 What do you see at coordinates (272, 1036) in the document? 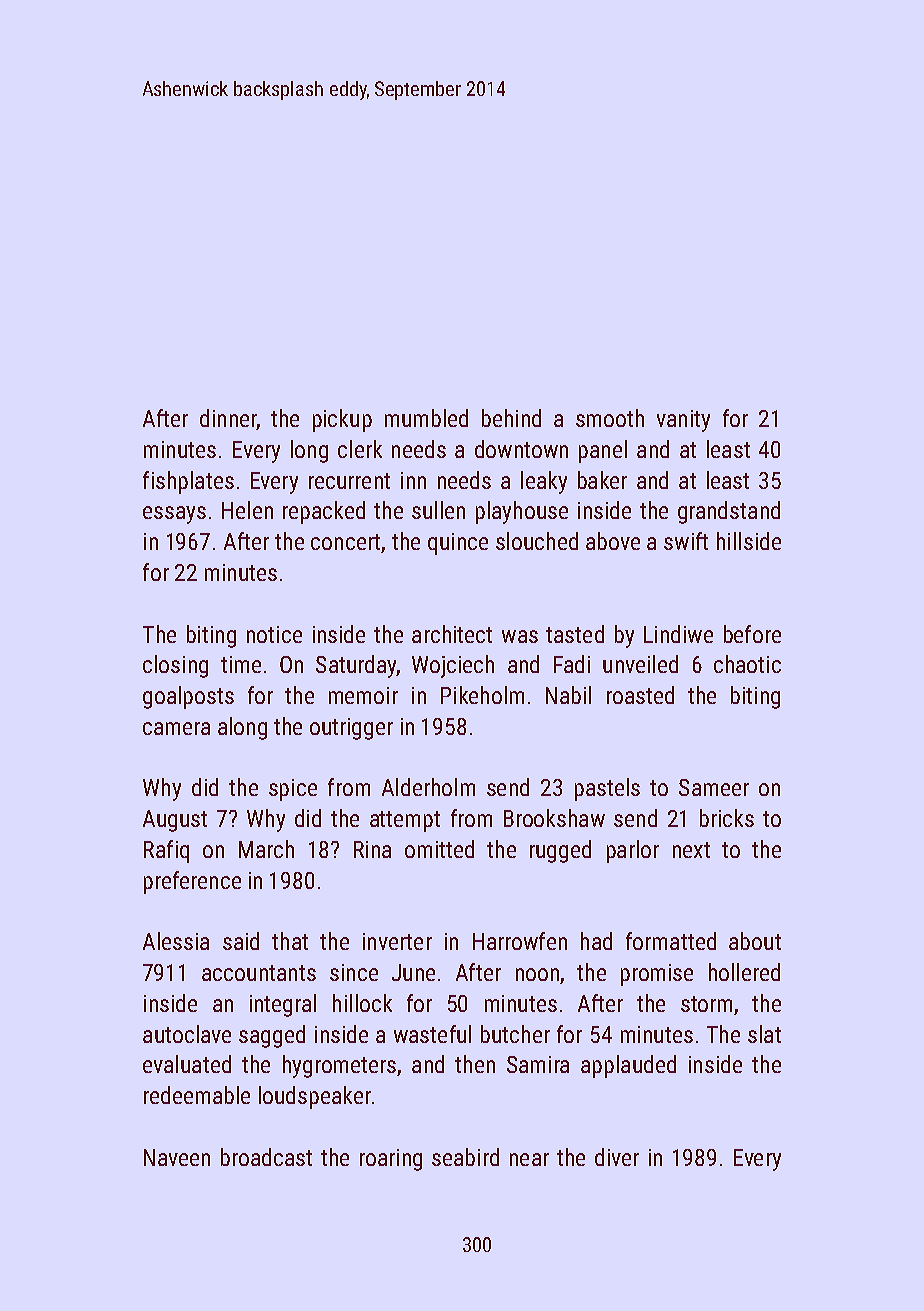
I see `sagged` at bounding box center [272, 1036].
